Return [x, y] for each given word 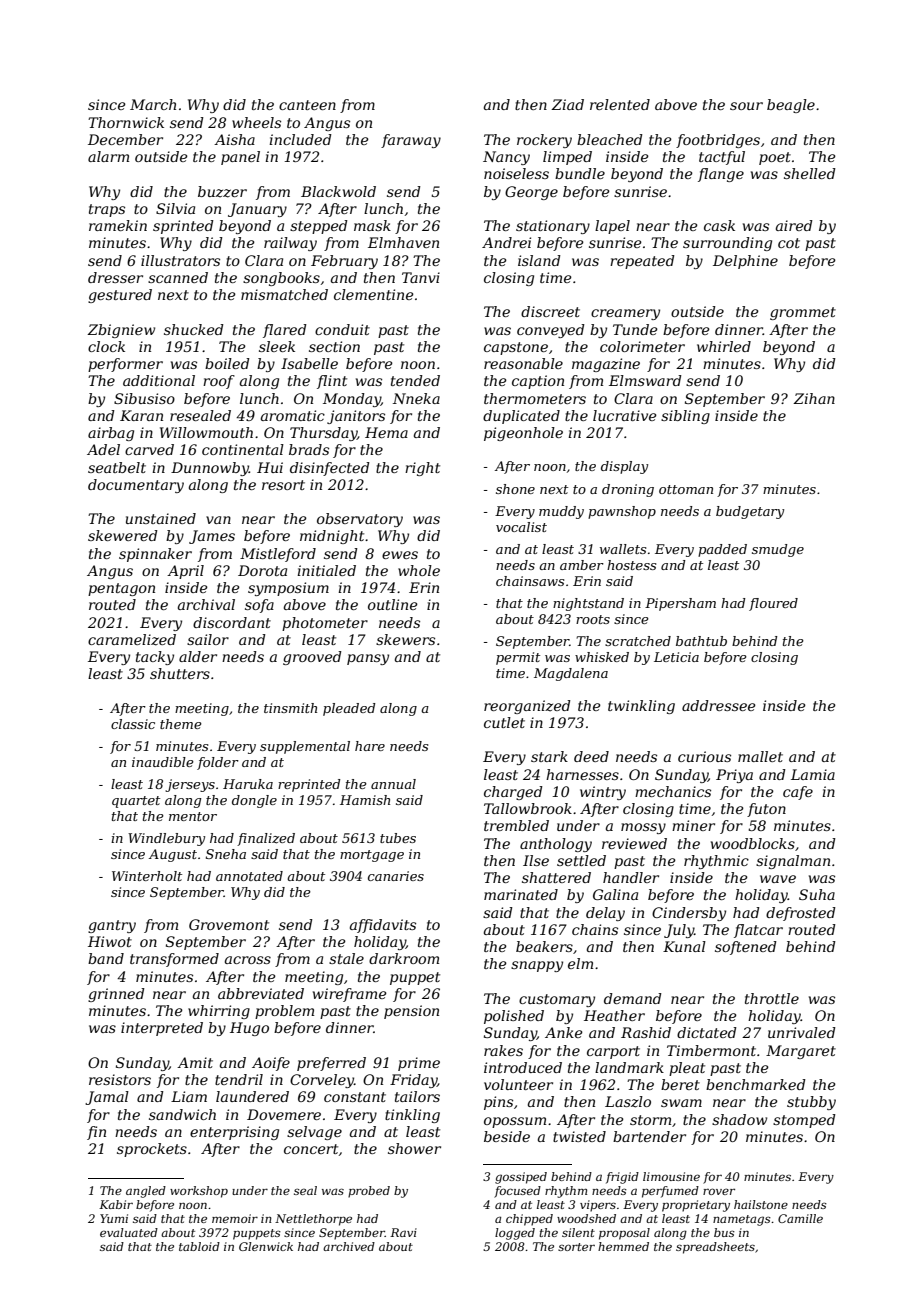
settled [581, 860]
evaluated [129, 1232]
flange [721, 175]
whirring [219, 1012]
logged [515, 1234]
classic [133, 724]
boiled [227, 363]
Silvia [175, 208]
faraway [411, 141]
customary [557, 1000]
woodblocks [753, 843]
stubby [811, 1103]
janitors [356, 417]
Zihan [814, 398]
